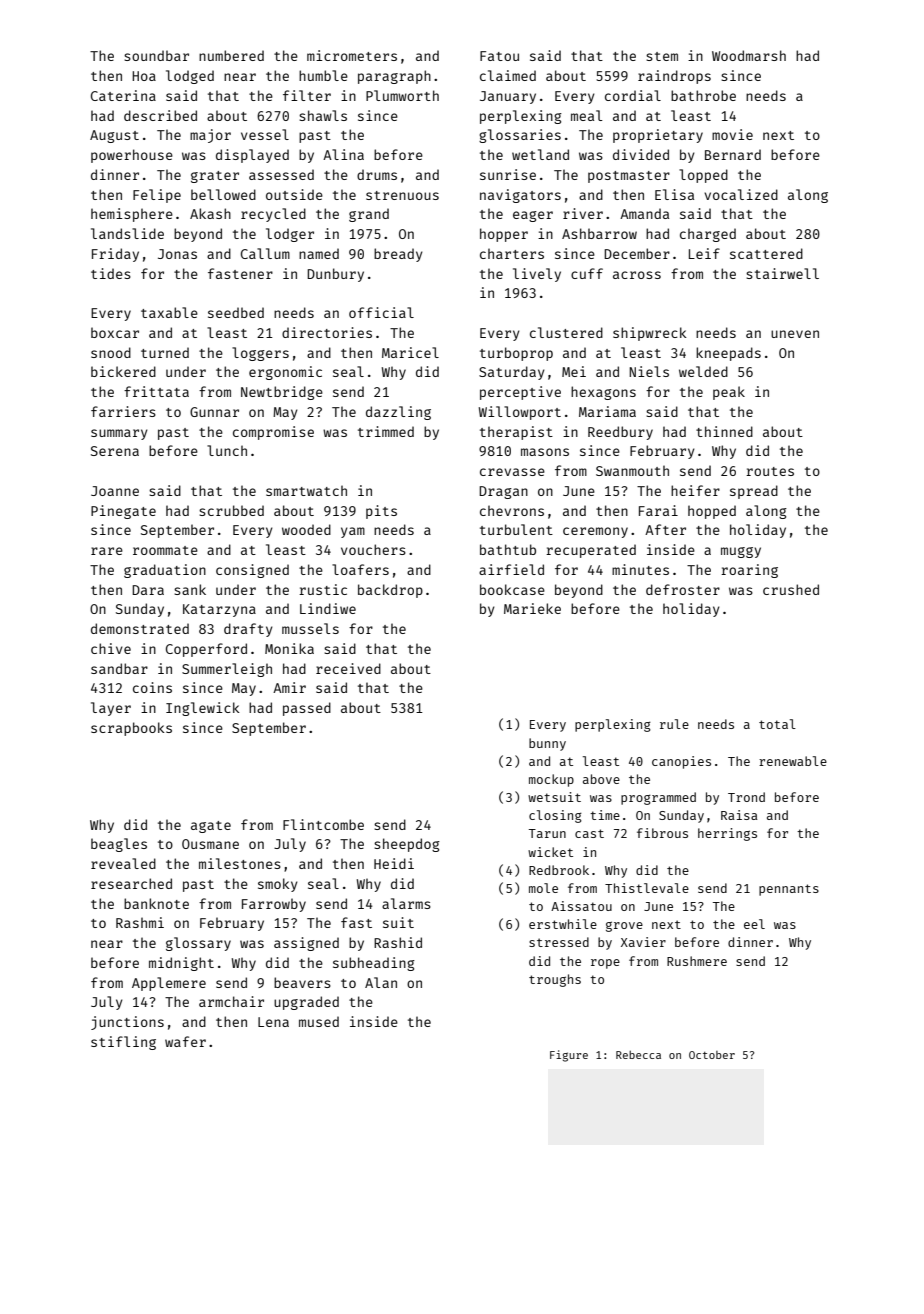  Describe the element at coordinates (587, 273) in the page. I see `cuff` at that location.
